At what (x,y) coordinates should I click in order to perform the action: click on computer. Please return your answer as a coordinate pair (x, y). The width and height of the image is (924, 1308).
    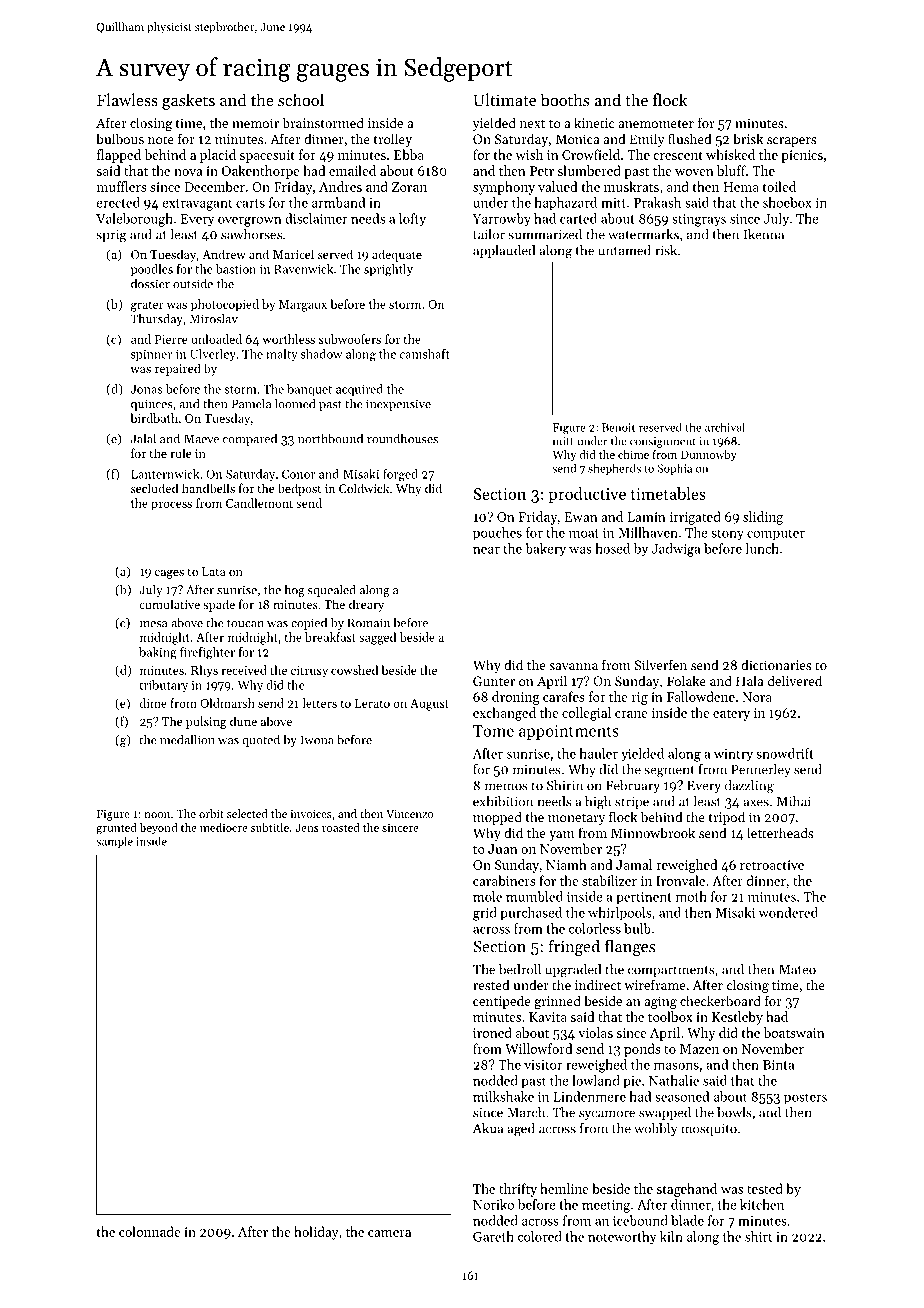
    Looking at the image, I should click on (776, 535).
